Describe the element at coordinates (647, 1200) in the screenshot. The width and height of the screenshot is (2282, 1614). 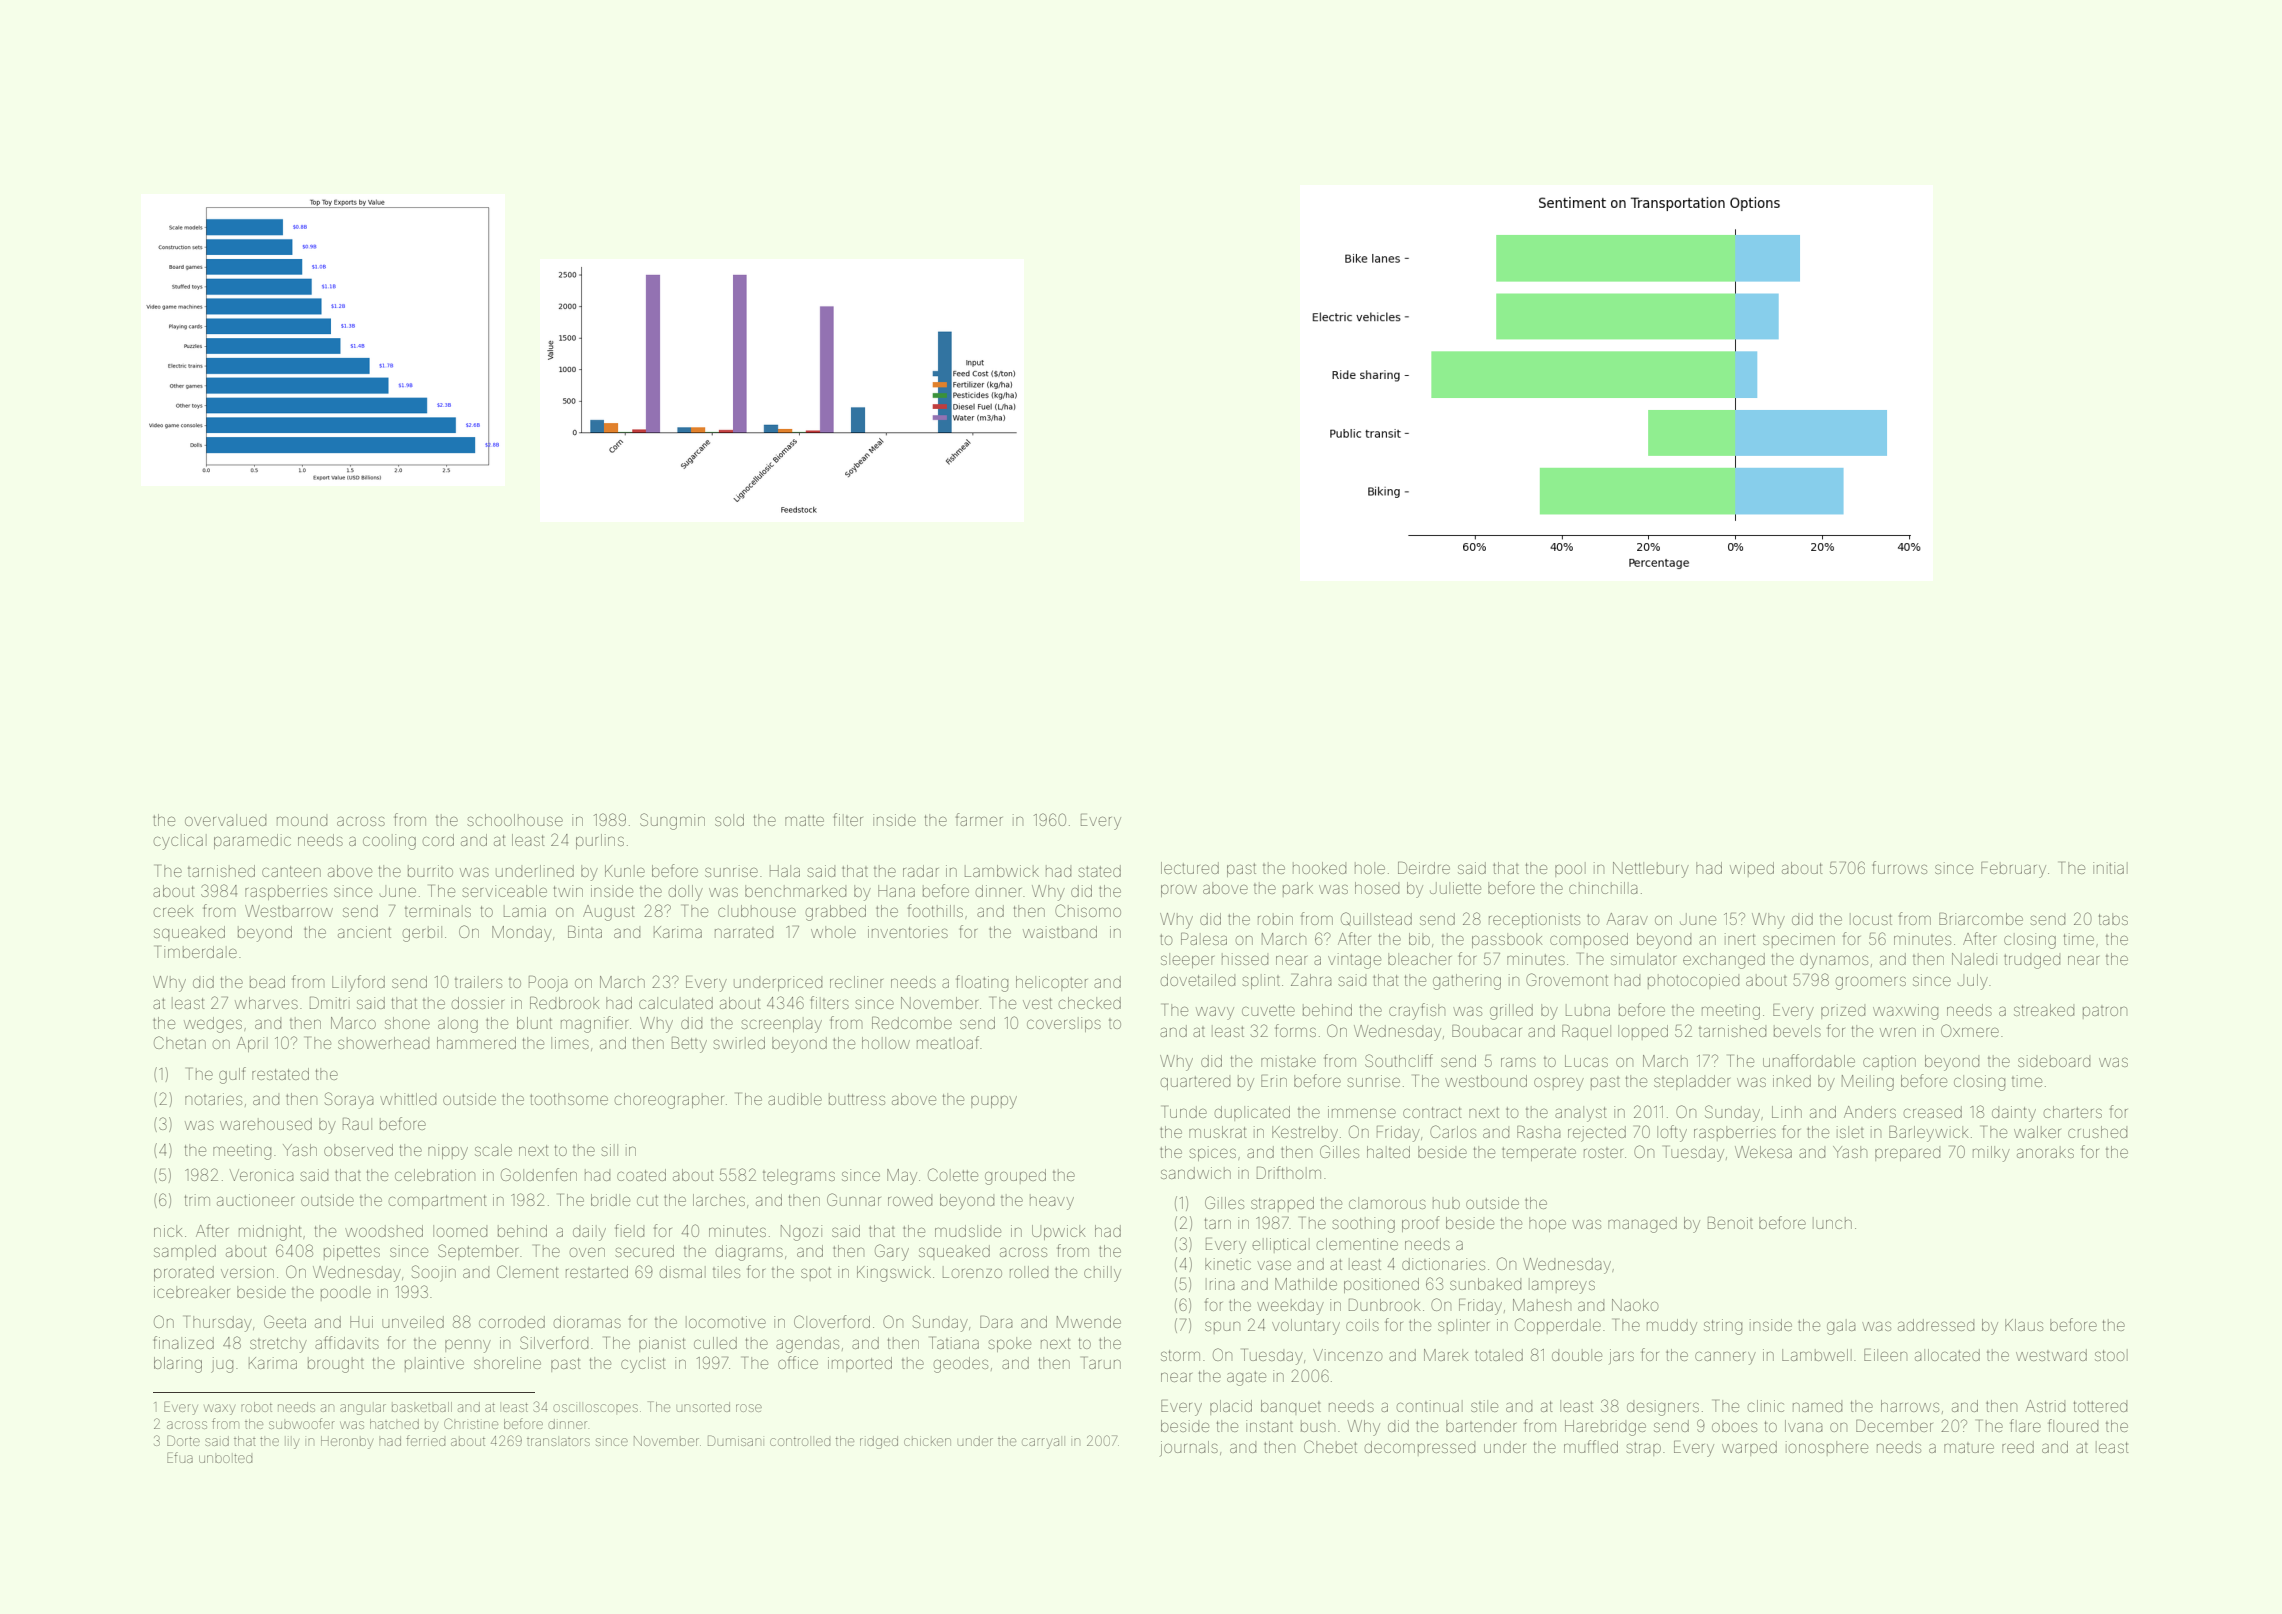
I see `cut` at that location.
